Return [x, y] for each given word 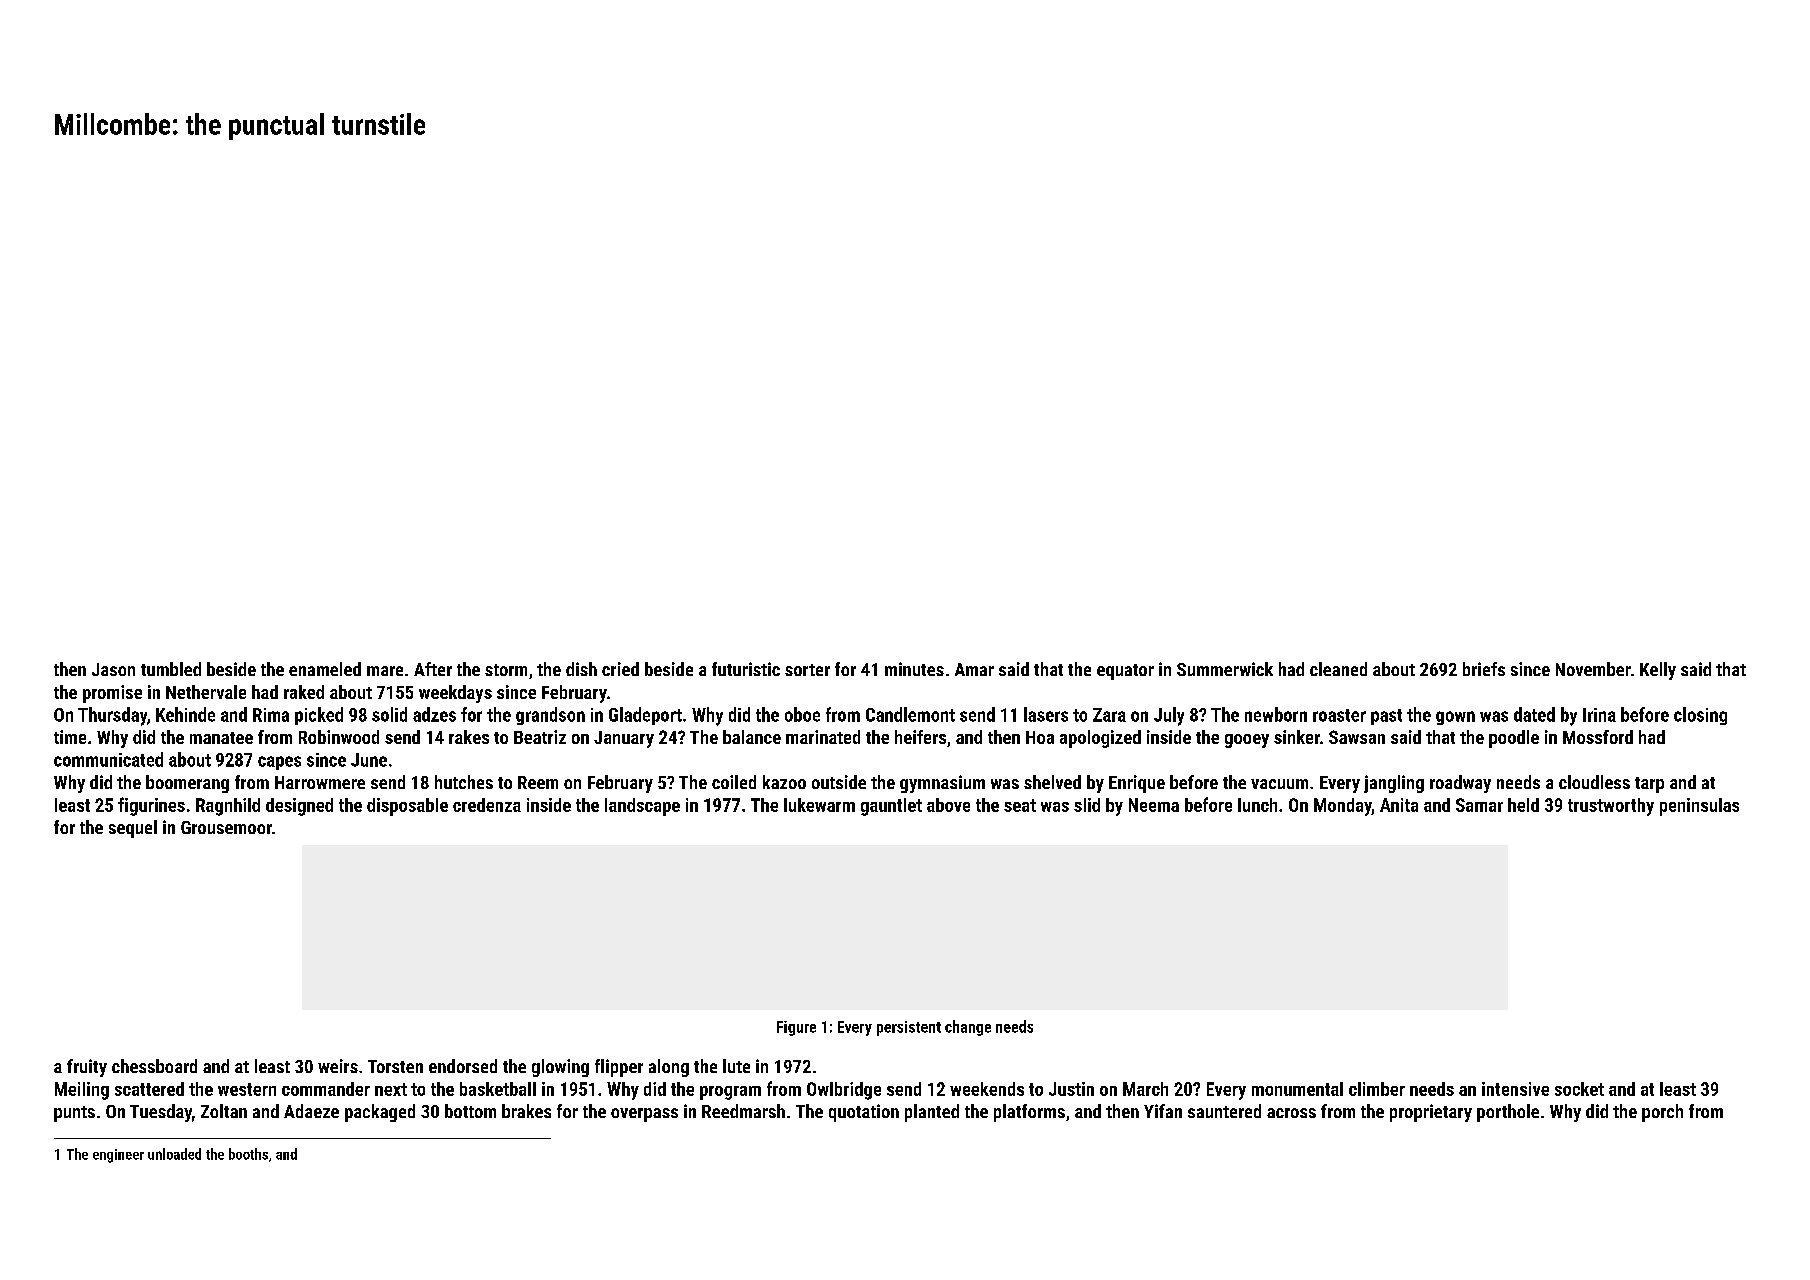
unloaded [174, 1154]
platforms [1029, 1113]
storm [506, 670]
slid [1087, 805]
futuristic [746, 669]
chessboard [154, 1066]
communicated [108, 759]
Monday [1343, 807]
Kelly [1658, 671]
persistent [909, 1028]
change [968, 1028]
